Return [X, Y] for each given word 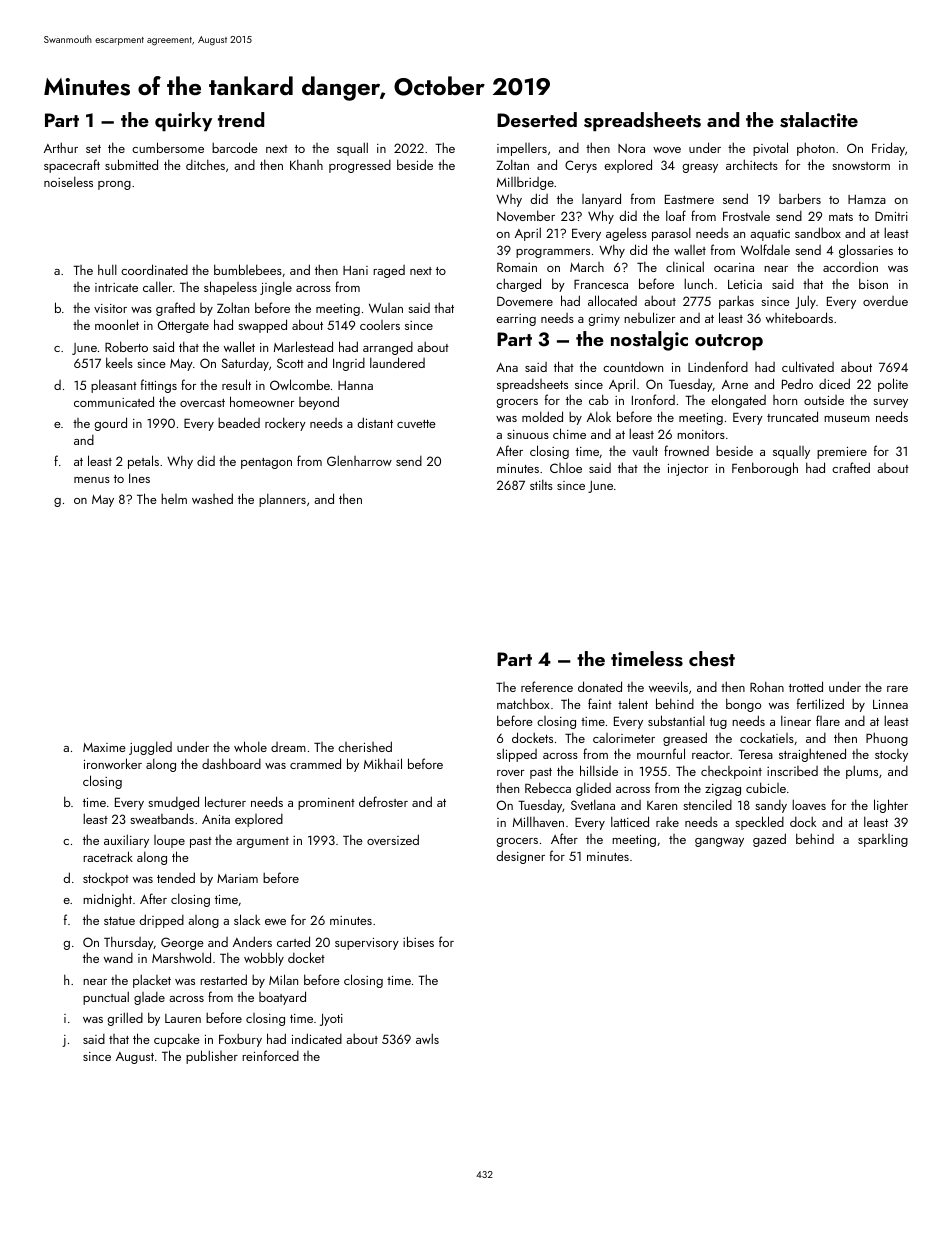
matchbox [523, 704]
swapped [262, 326]
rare [897, 689]
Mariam [237, 878]
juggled [150, 748]
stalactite [819, 120]
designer [521, 857]
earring [516, 320]
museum [847, 419]
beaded [239, 422]
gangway [719, 842]
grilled [125, 1019]
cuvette [416, 424]
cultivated [808, 366]
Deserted [537, 120]
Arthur [61, 147]
